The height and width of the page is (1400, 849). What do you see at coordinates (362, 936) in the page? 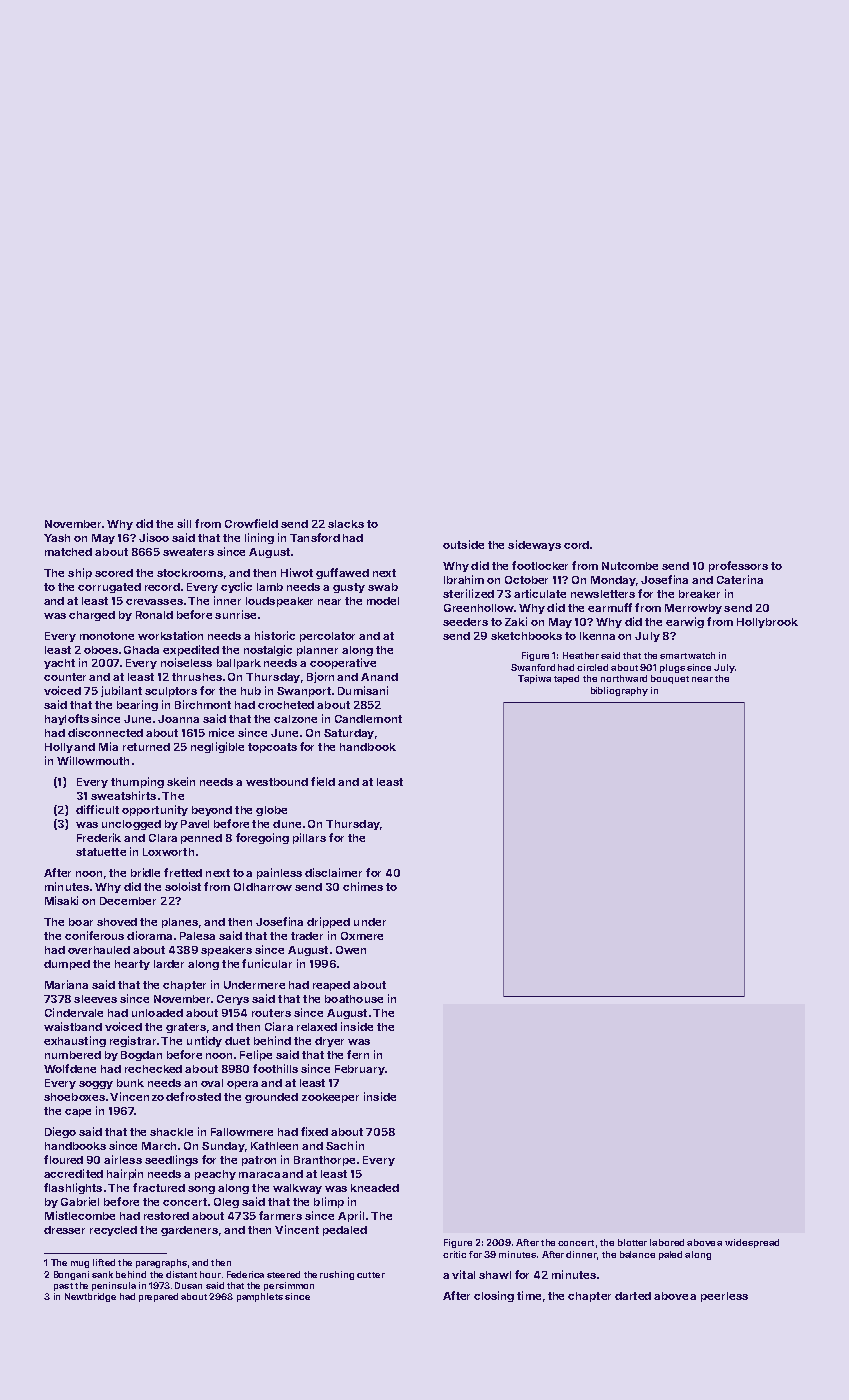
I see `Oxmere` at bounding box center [362, 936].
